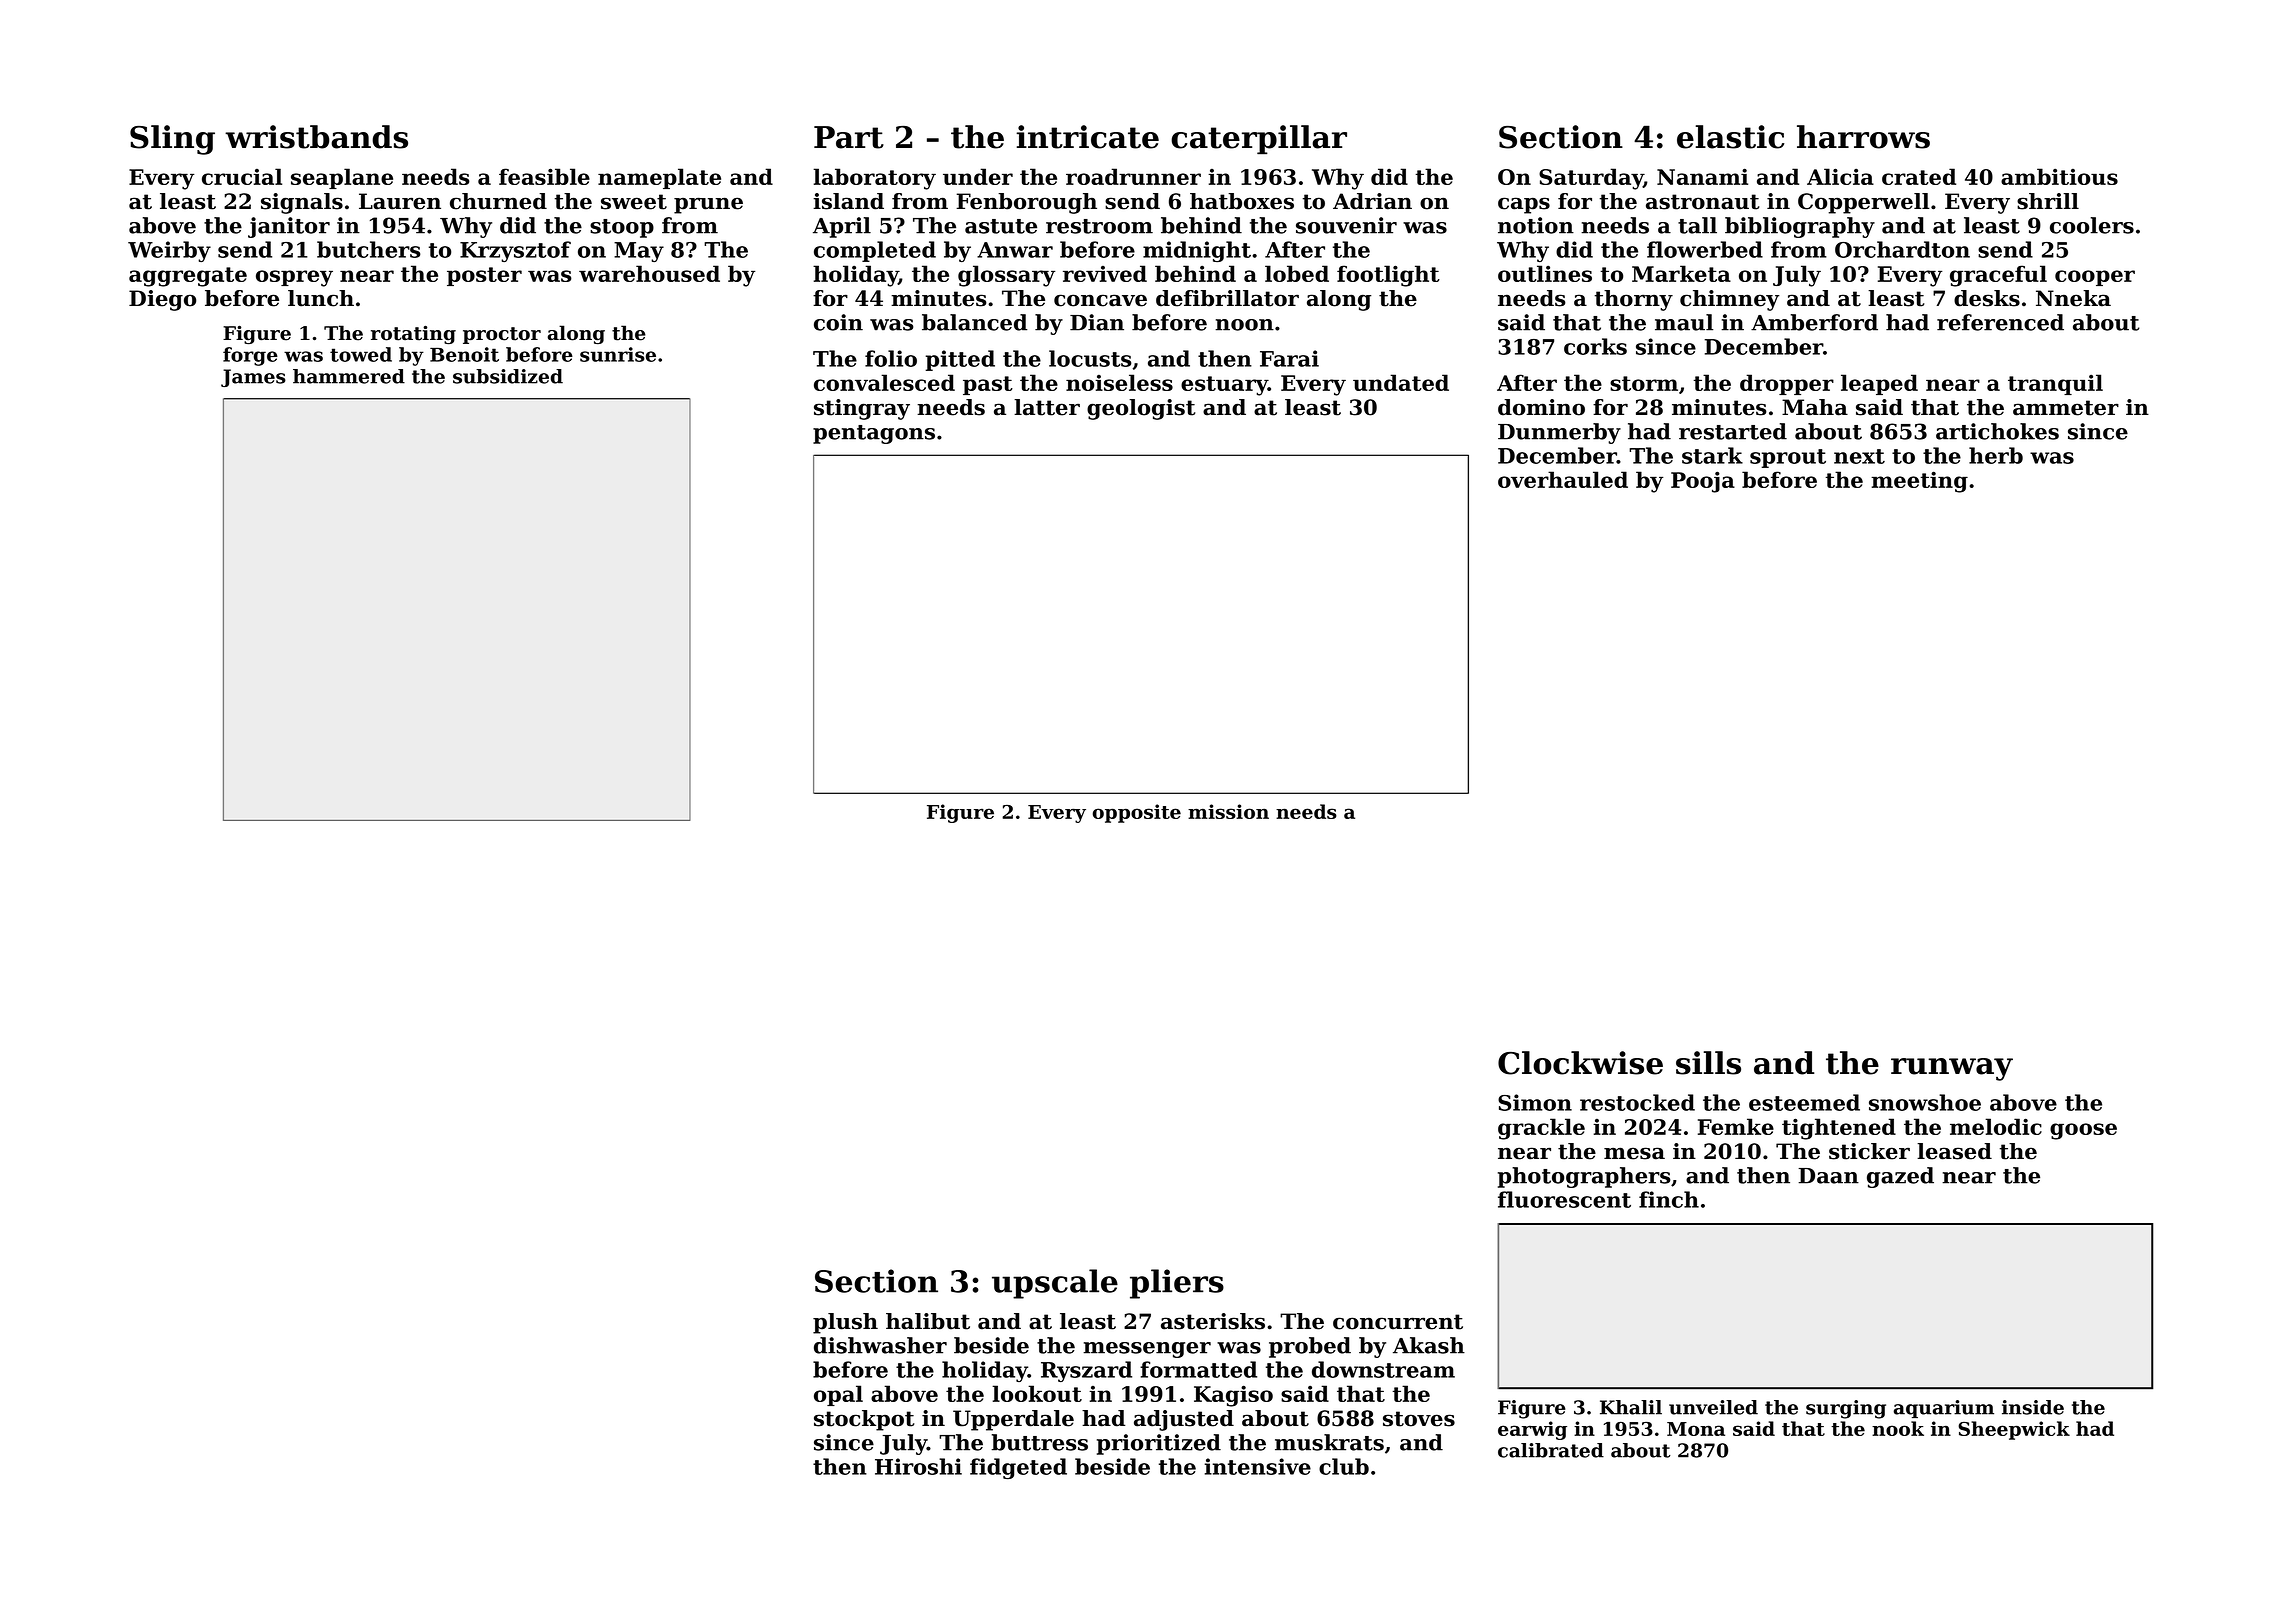 This page has width=2282, height=1614. Describe the element at coordinates (316, 137) in the page. I see `wristbands` at that location.
